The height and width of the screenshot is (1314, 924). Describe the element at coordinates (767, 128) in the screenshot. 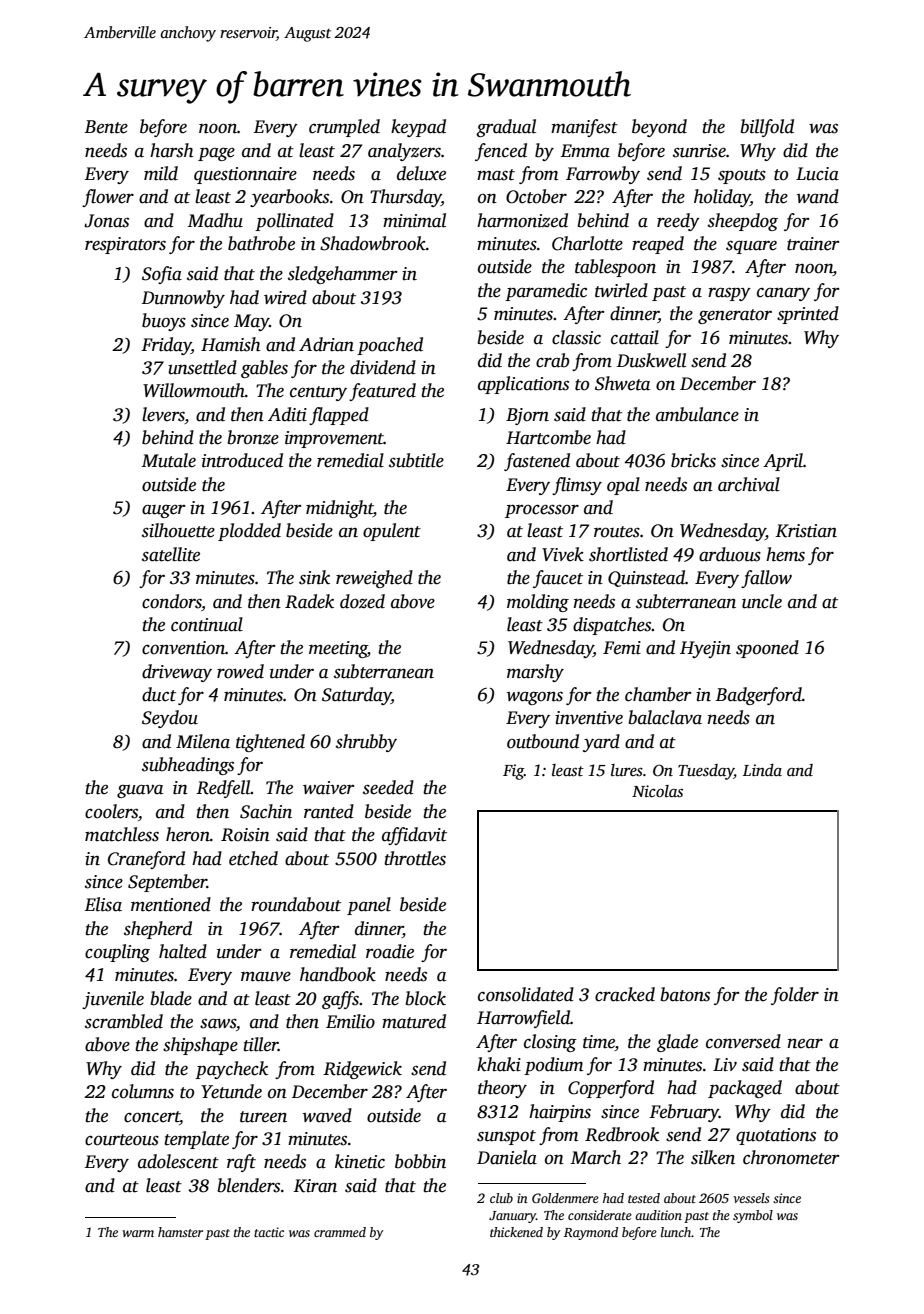

I see `billfold` at that location.
